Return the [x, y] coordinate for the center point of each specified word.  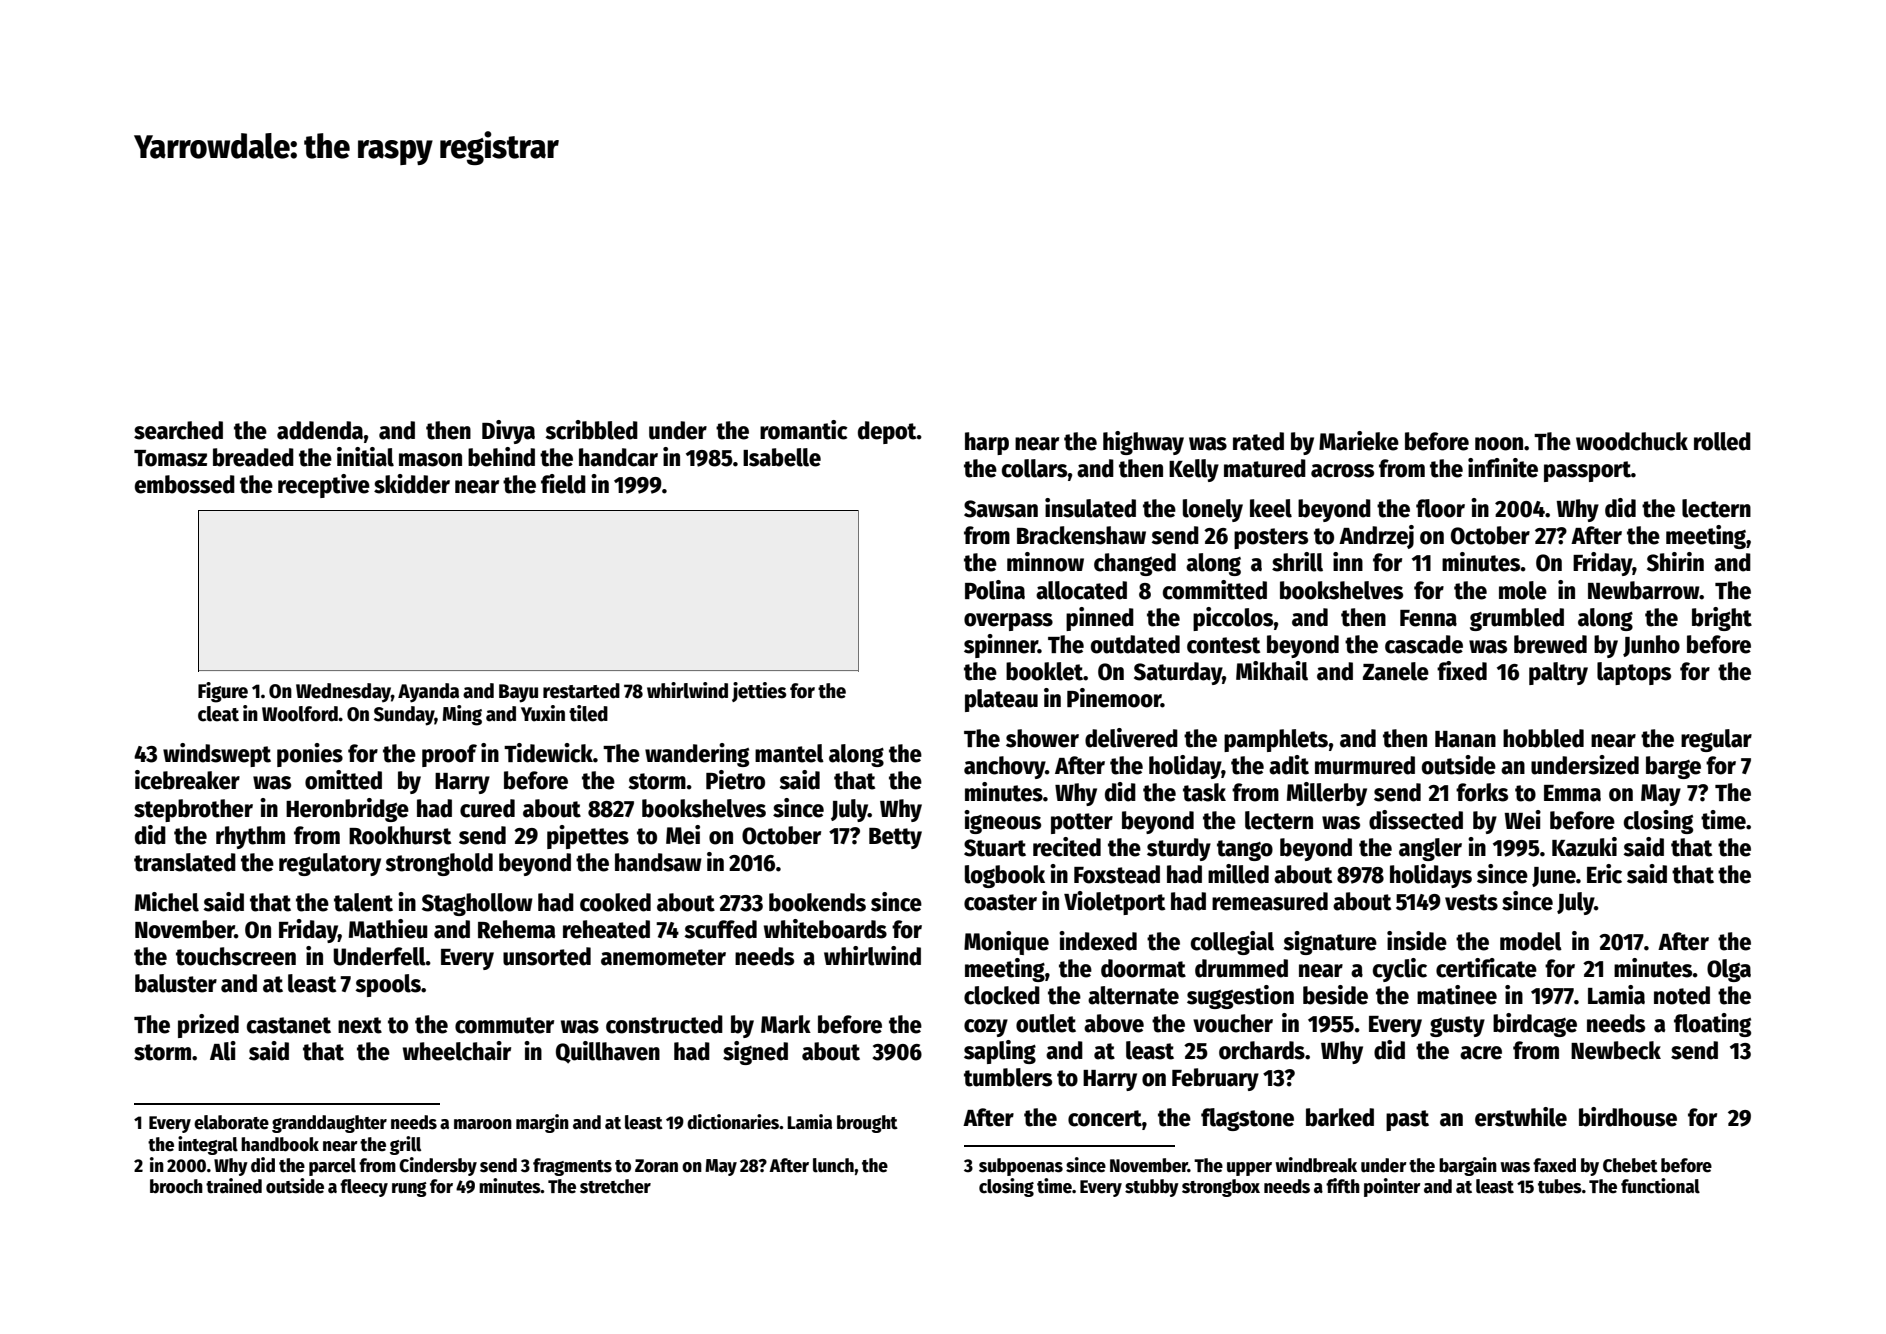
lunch [833, 1165]
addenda [320, 430]
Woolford [300, 714]
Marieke [1359, 441]
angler [1430, 849]
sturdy [1179, 849]
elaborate [231, 1122]
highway [1143, 443]
